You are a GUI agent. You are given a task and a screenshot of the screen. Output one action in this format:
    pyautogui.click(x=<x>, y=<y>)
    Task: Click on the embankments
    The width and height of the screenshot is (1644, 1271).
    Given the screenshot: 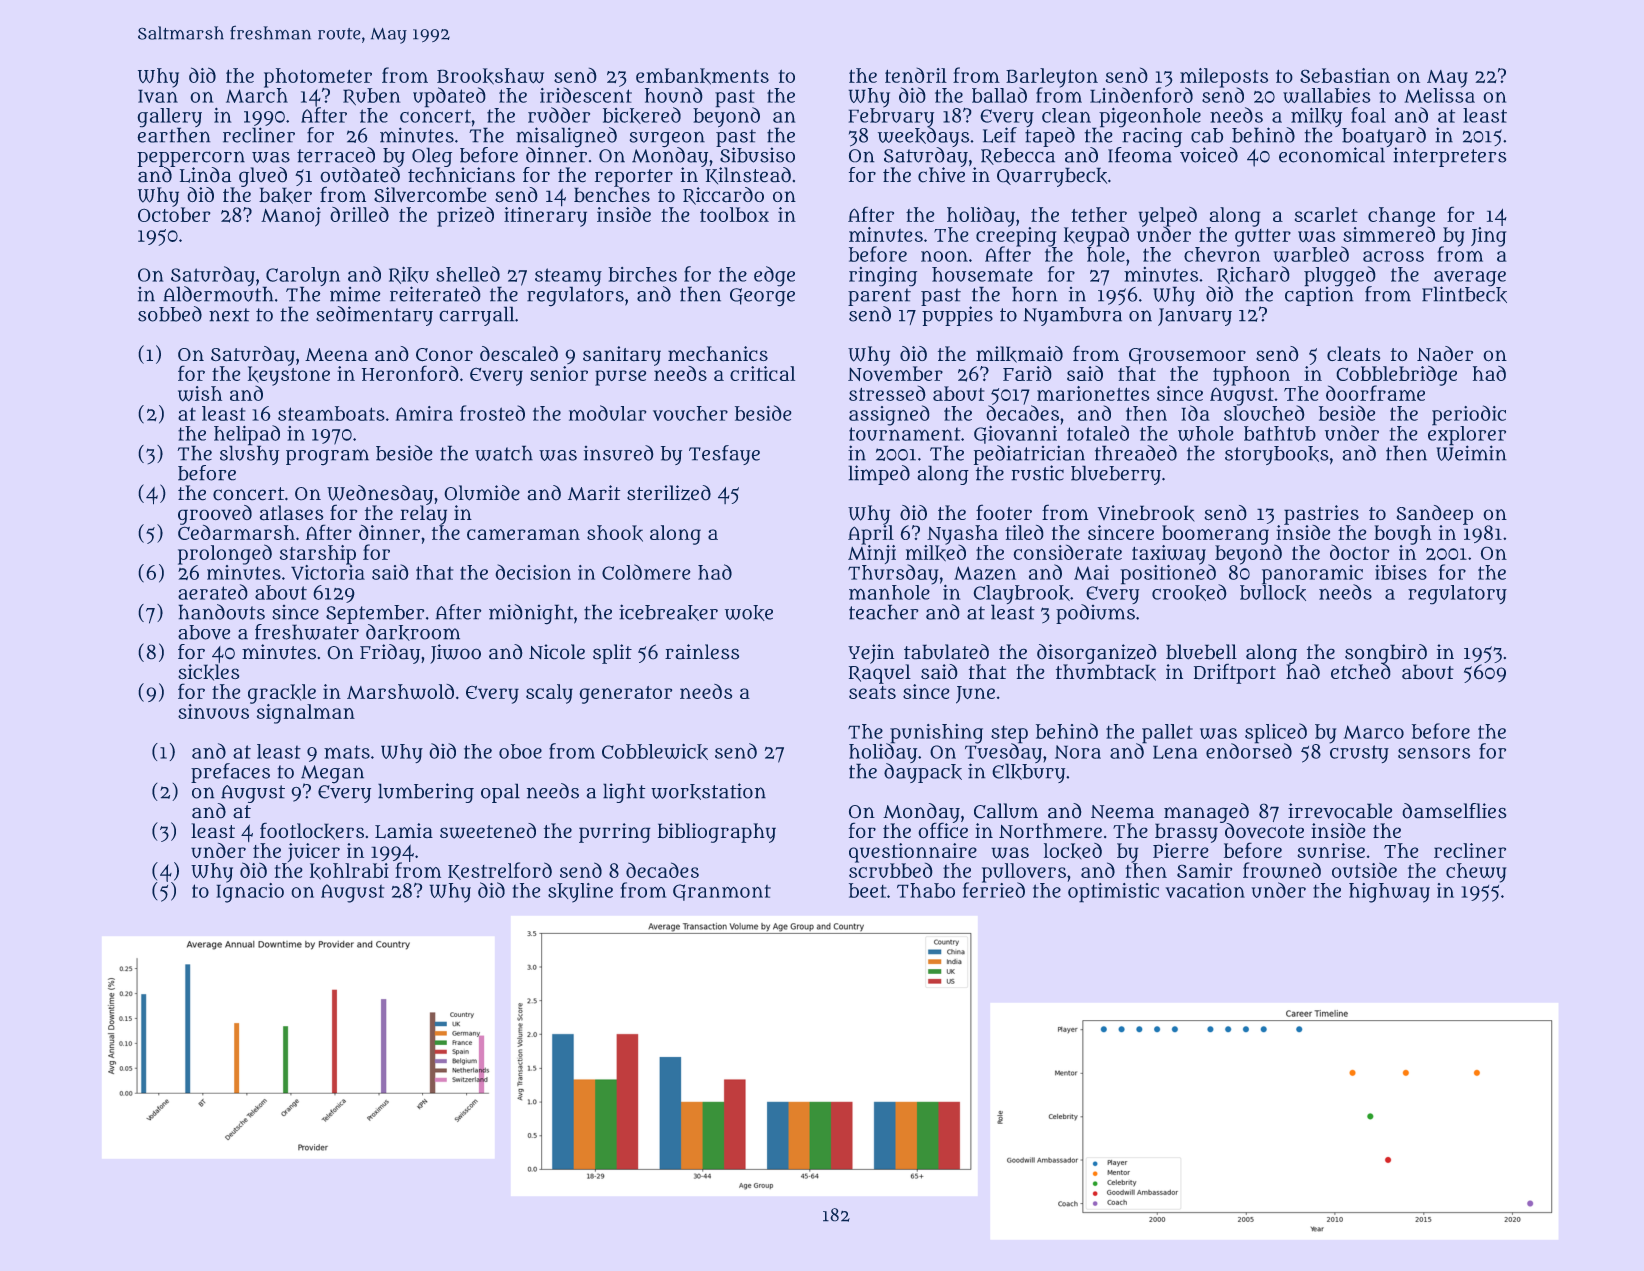 What is the action you would take?
    pyautogui.click(x=702, y=76)
